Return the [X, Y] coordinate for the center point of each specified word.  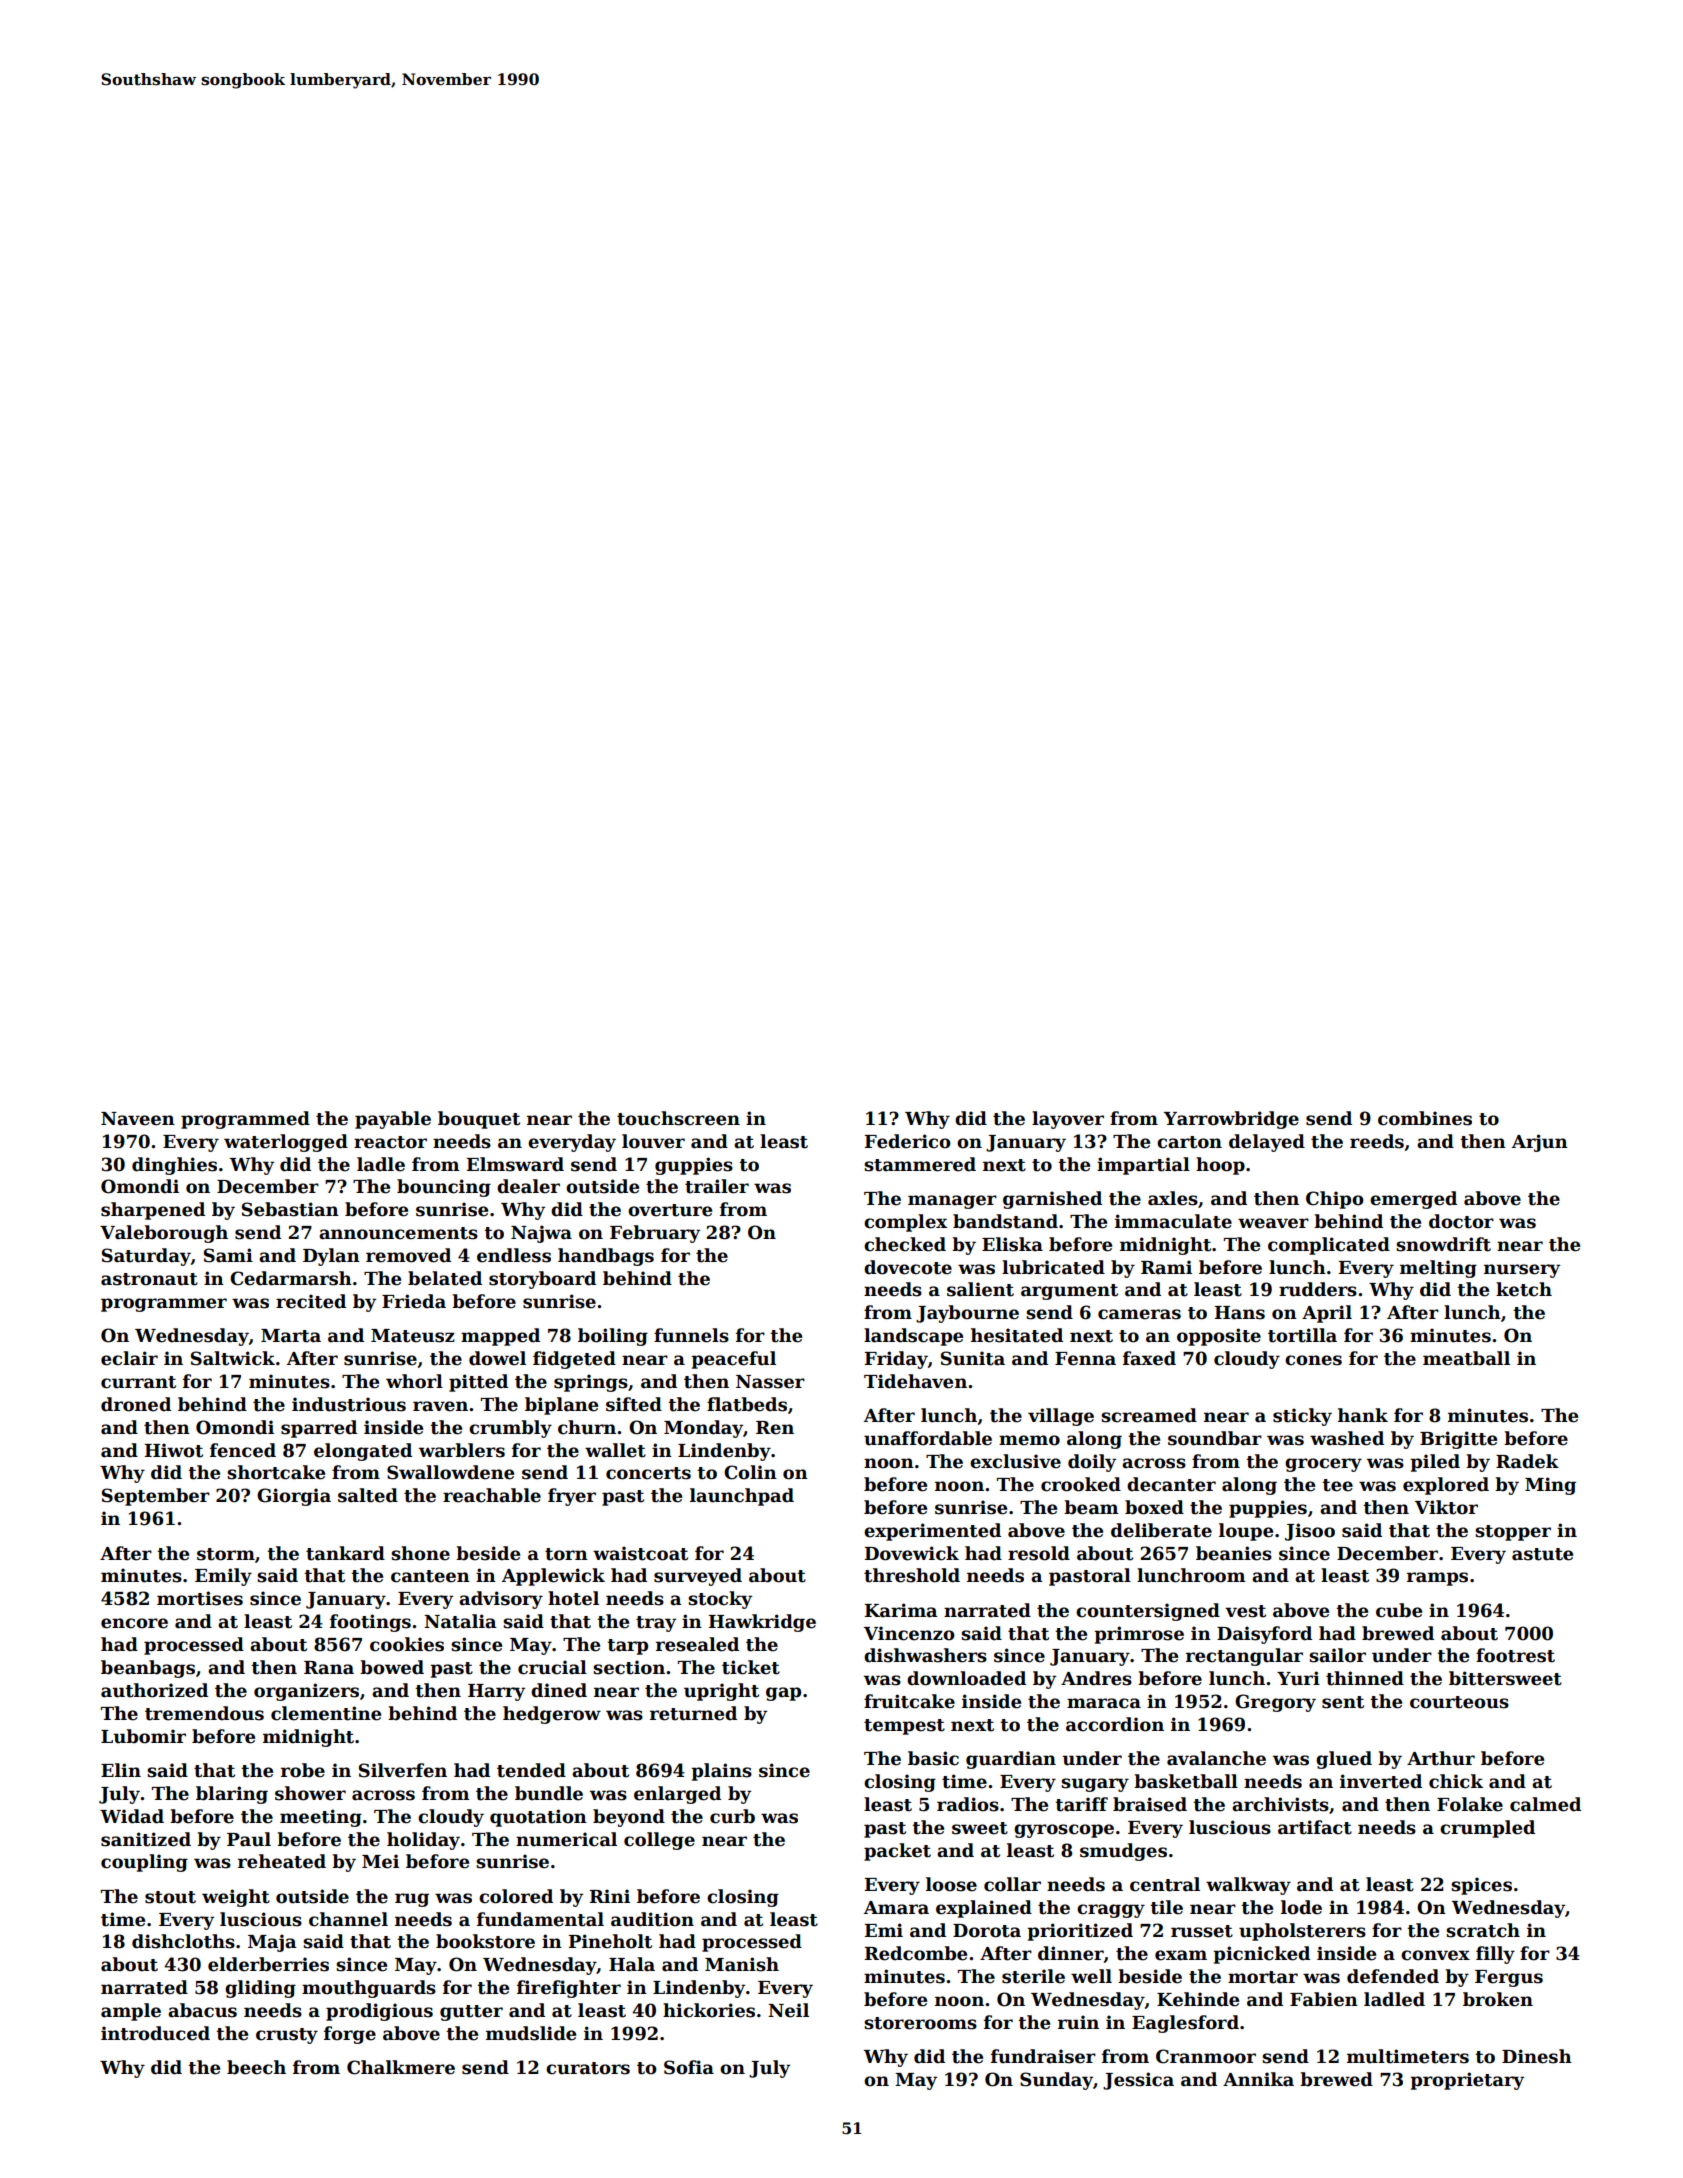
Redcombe [916, 1953]
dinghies [174, 1166]
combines [1425, 1118]
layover [1068, 1120]
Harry [496, 1692]
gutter [471, 2013]
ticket [751, 1667]
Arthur [1441, 1758]
